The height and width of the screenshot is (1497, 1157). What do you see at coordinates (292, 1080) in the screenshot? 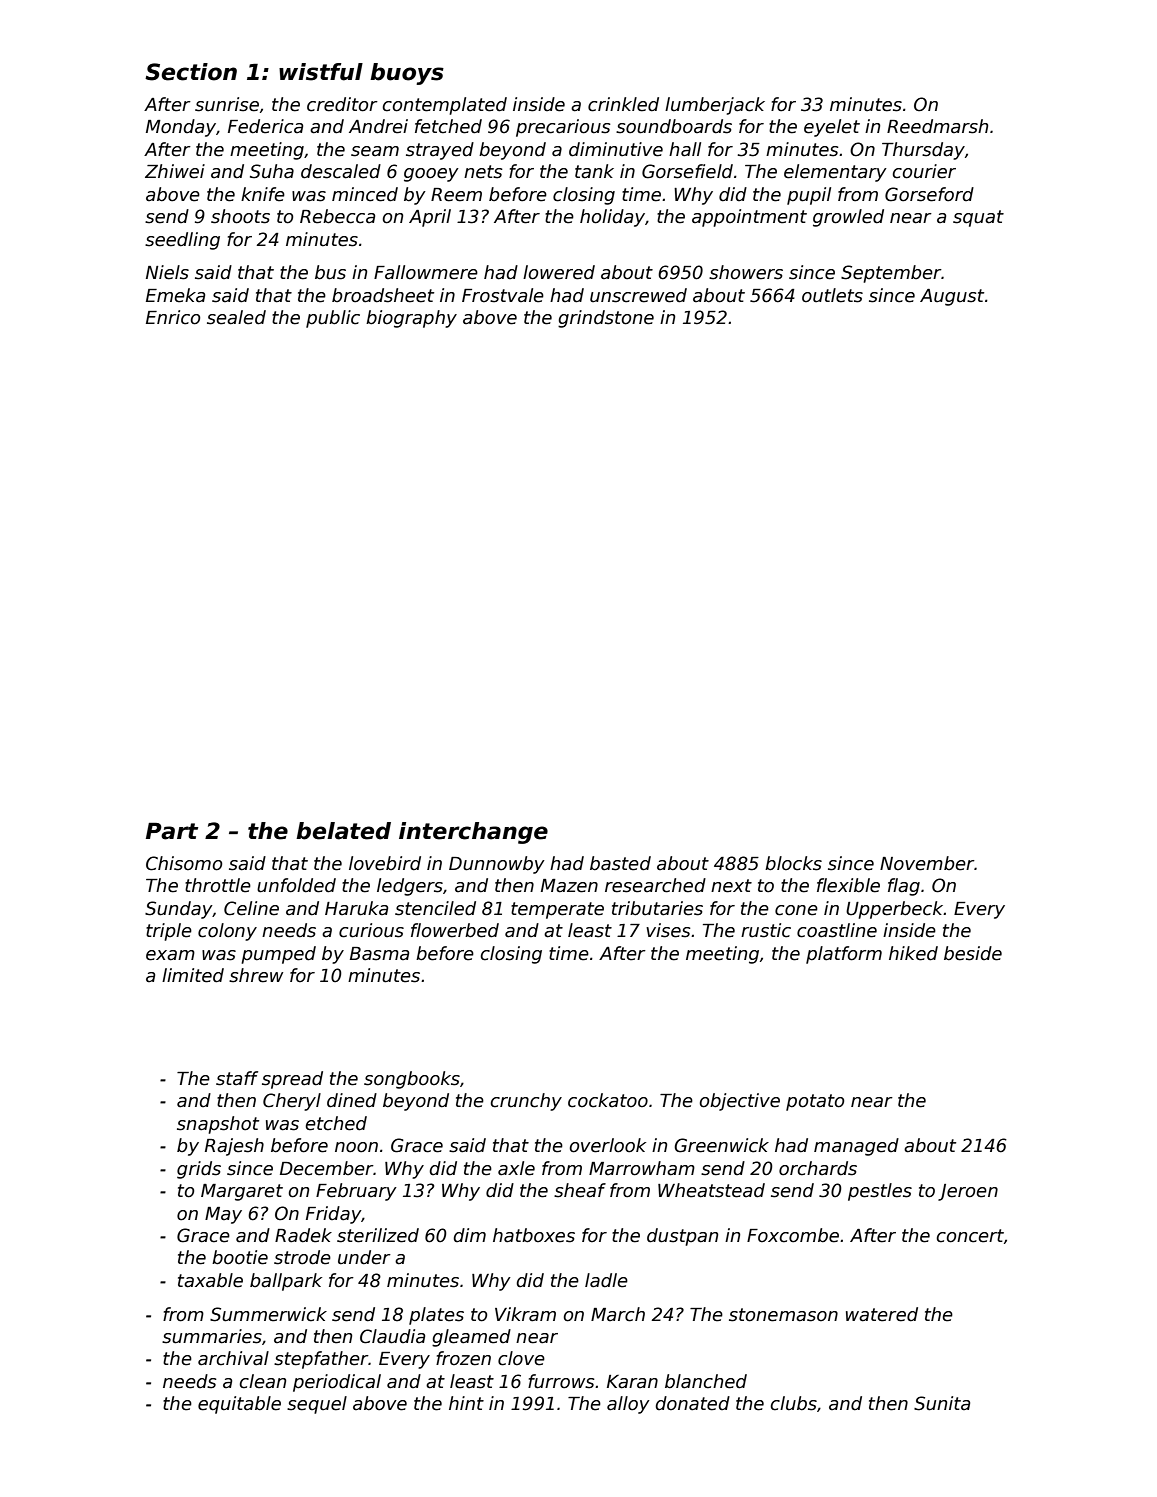
I see `spread` at bounding box center [292, 1080].
